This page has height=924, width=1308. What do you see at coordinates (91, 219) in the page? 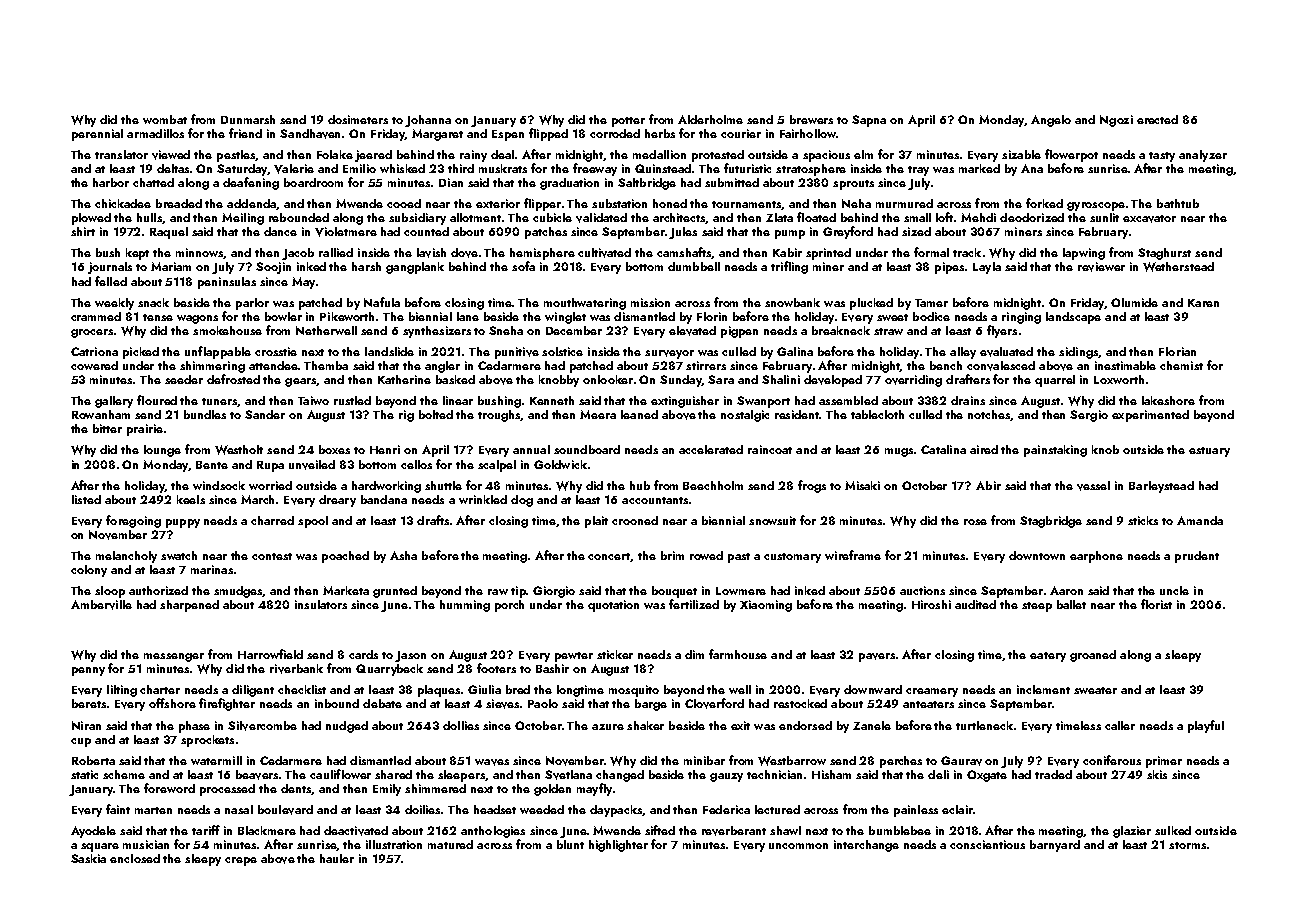
I see `plowed` at bounding box center [91, 219].
